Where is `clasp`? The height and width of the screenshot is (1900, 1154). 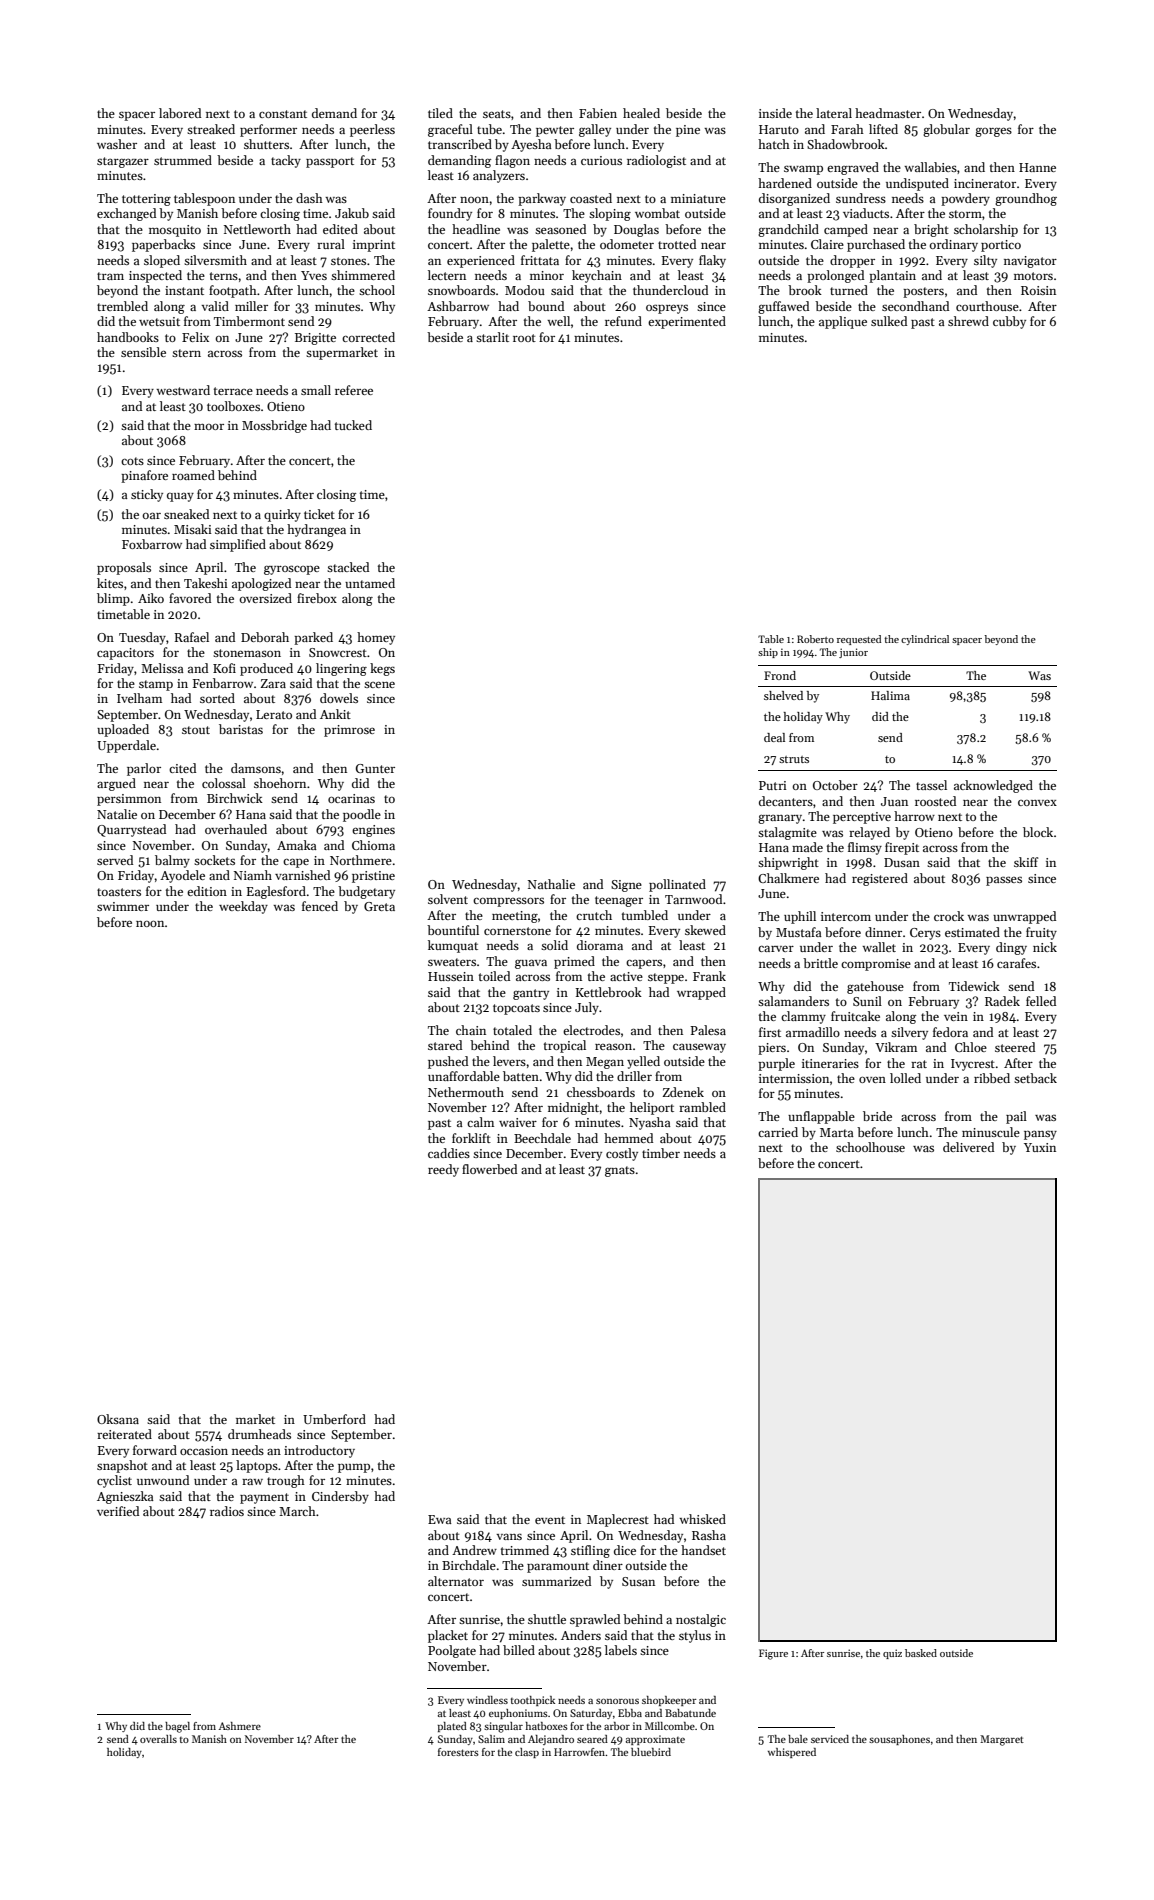
clasp is located at coordinates (527, 1753).
